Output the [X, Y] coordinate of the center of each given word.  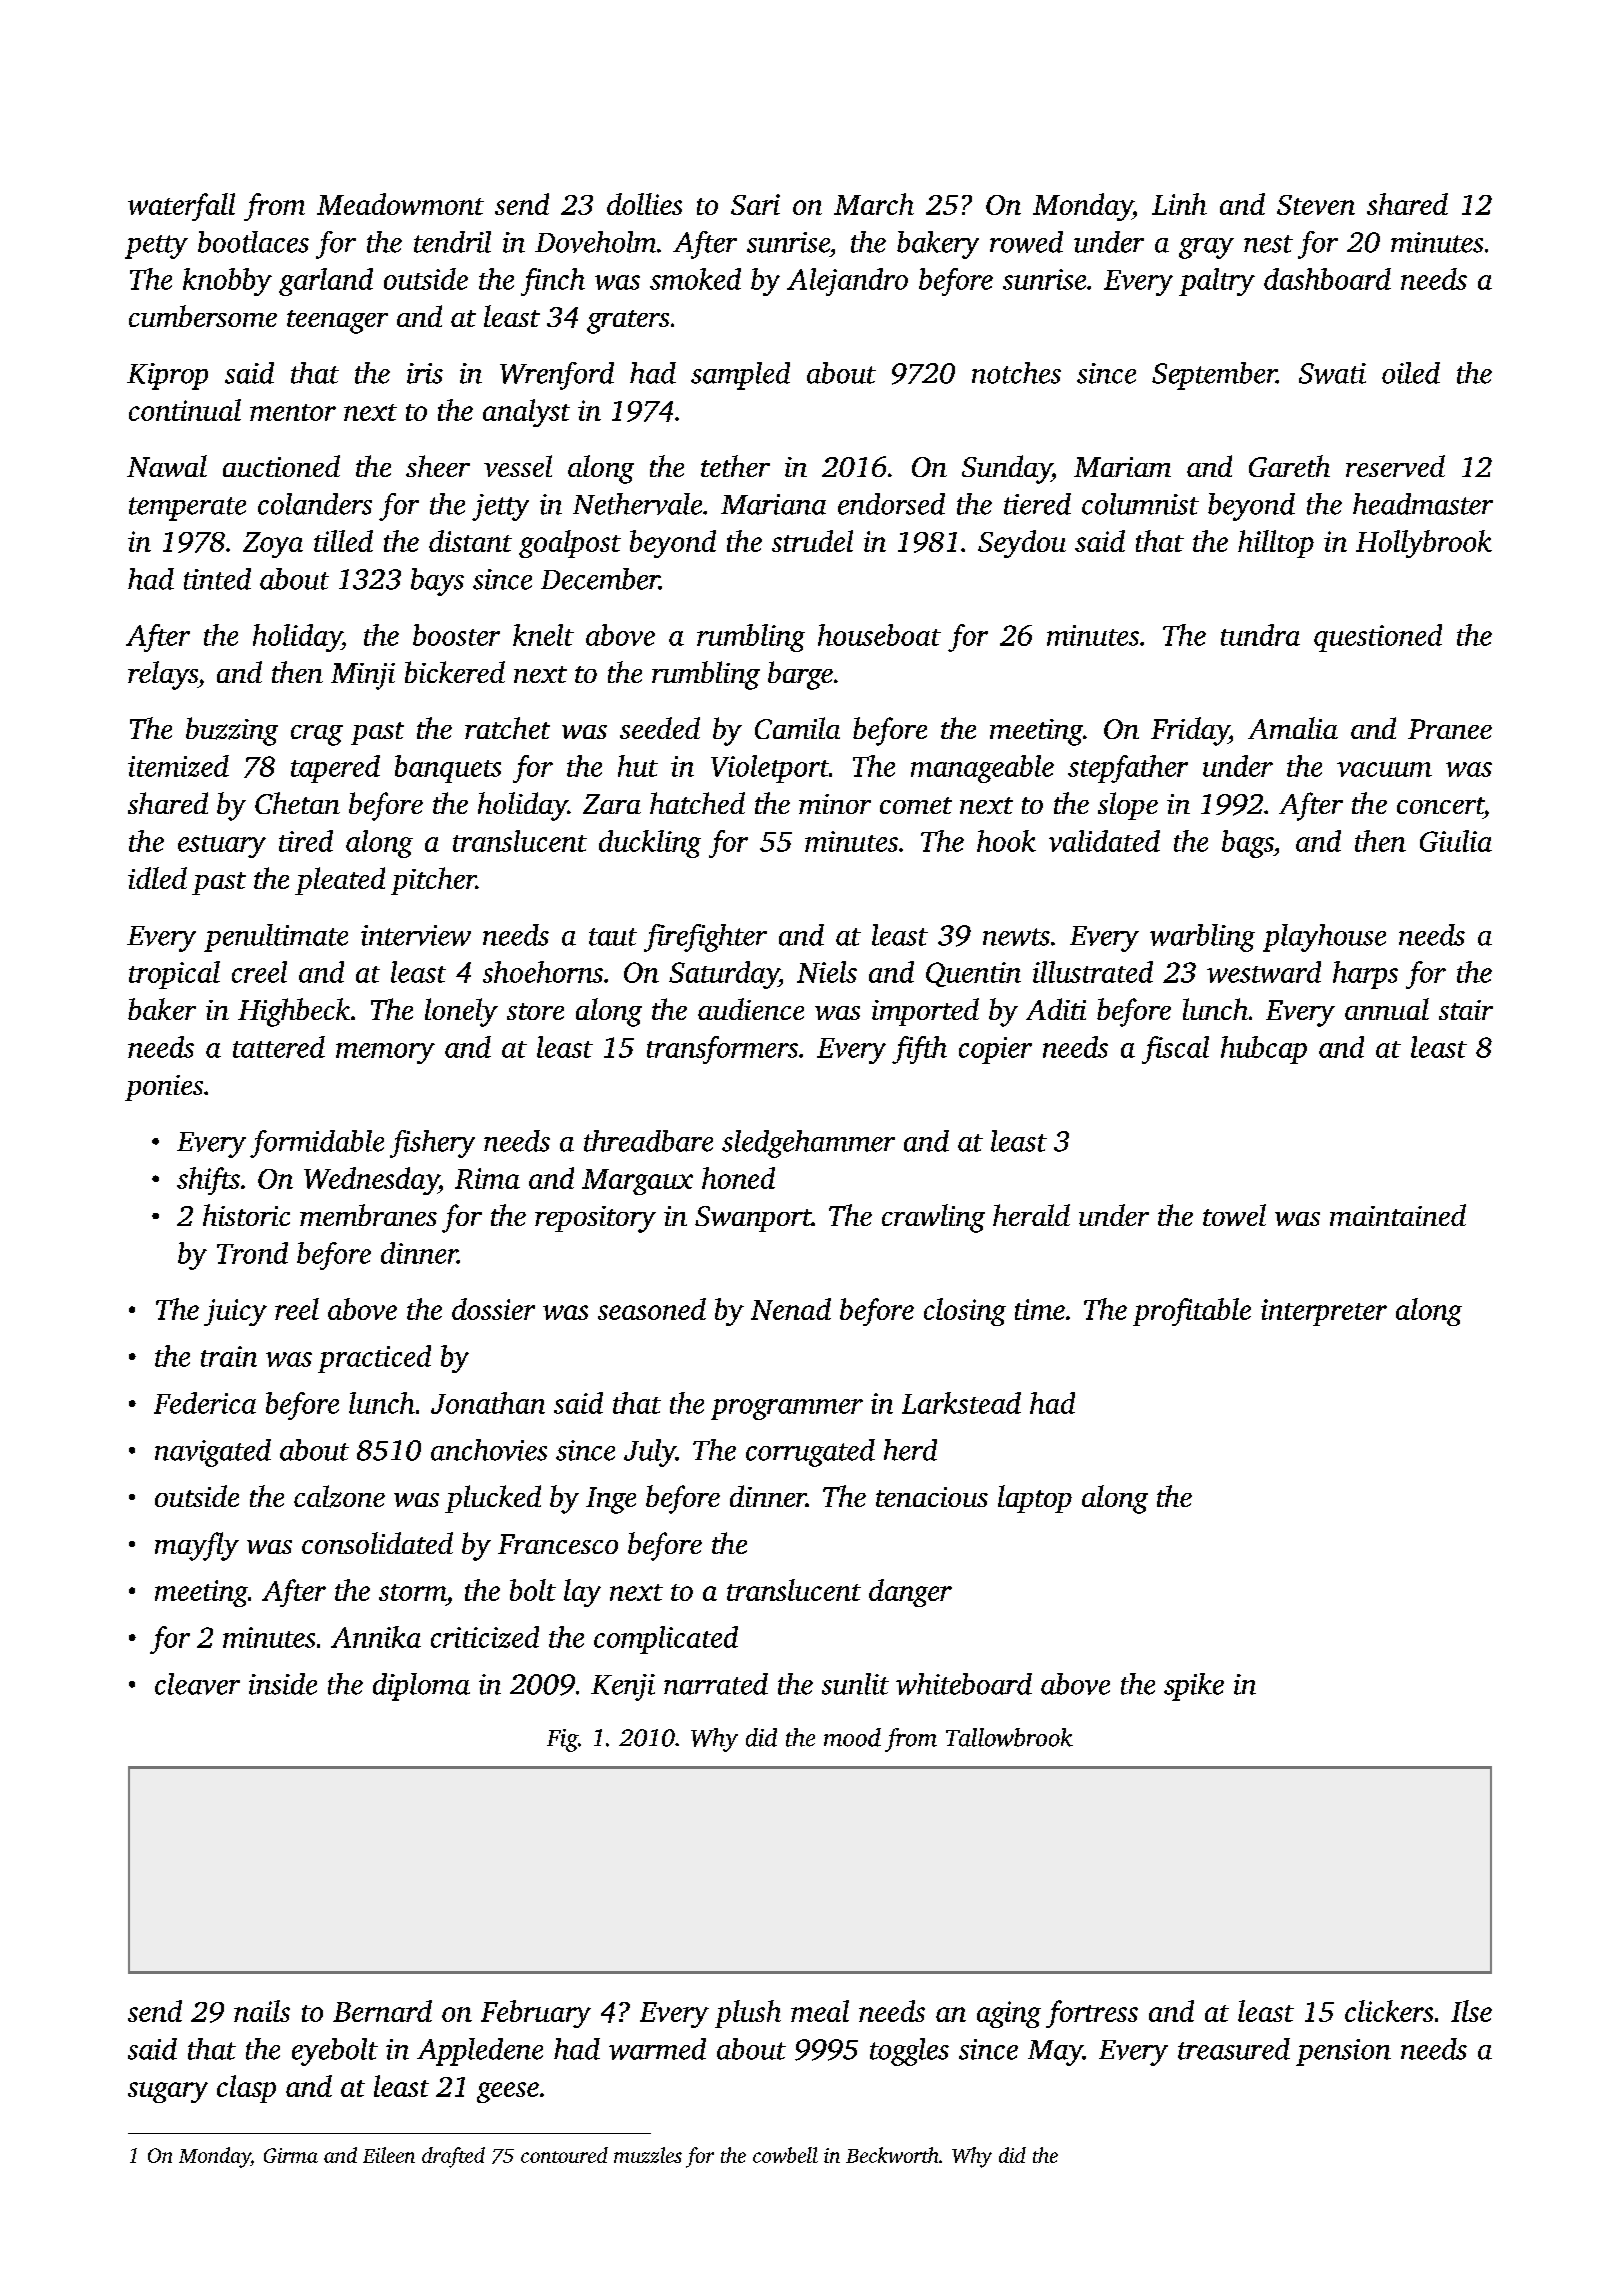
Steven [1316, 205]
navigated [213, 1453]
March [874, 204]
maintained [1398, 1215]
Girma [291, 2155]
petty [156, 247]
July [650, 1453]
